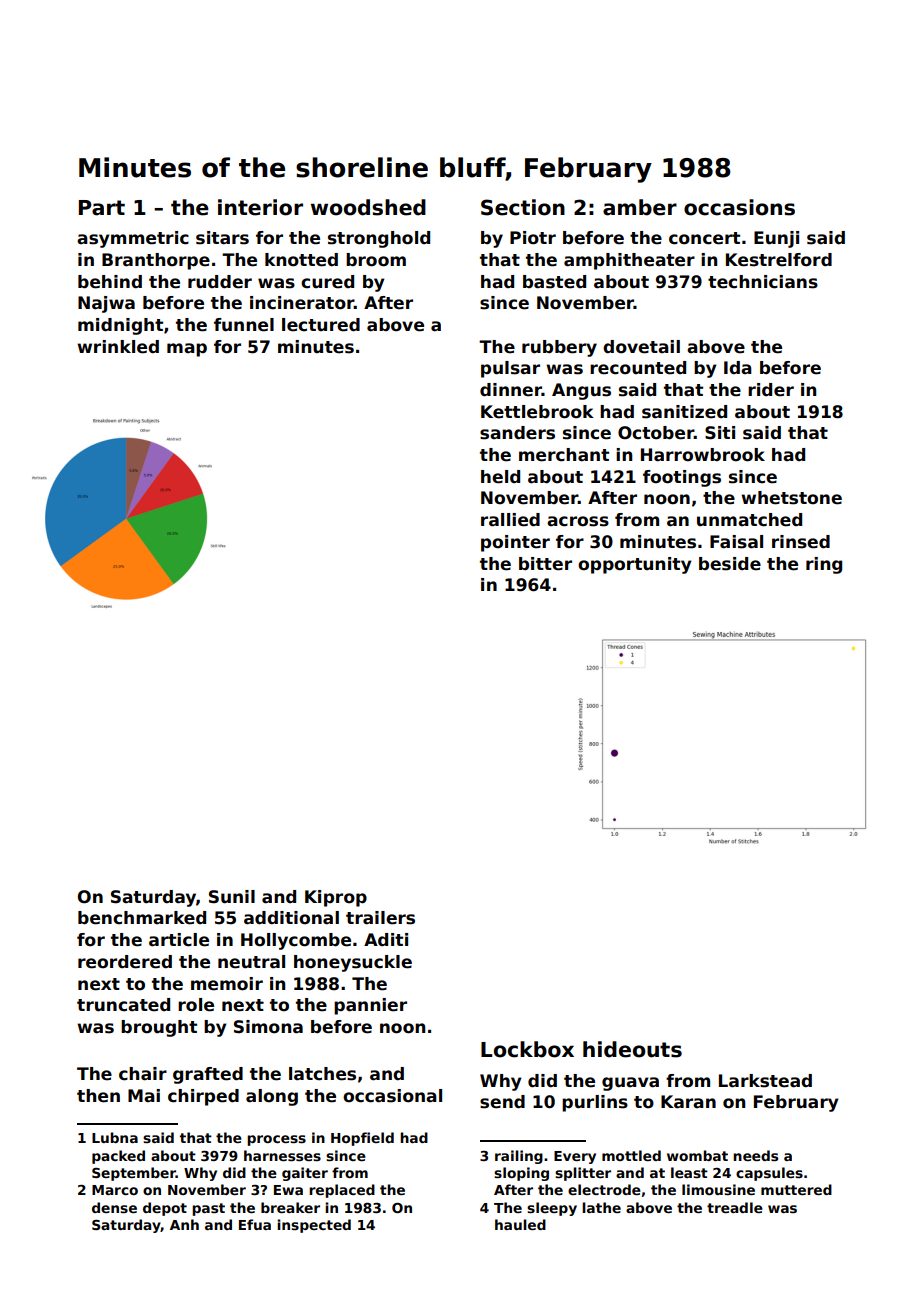 Image resolution: width=924 pixels, height=1311 pixels. What do you see at coordinates (517, 433) in the screenshot?
I see `sanders` at bounding box center [517, 433].
